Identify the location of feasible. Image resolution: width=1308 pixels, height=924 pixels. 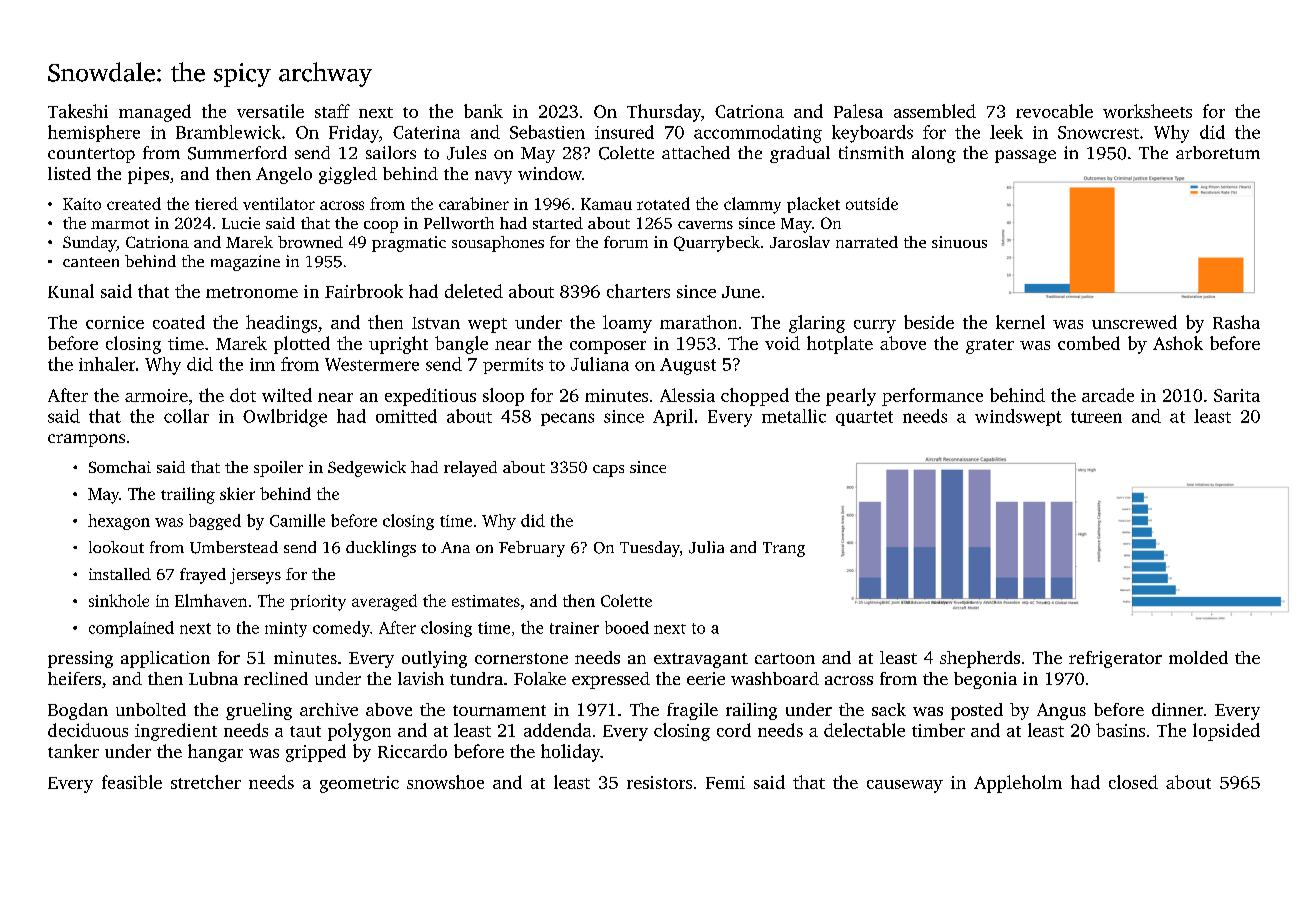
(132, 782).
